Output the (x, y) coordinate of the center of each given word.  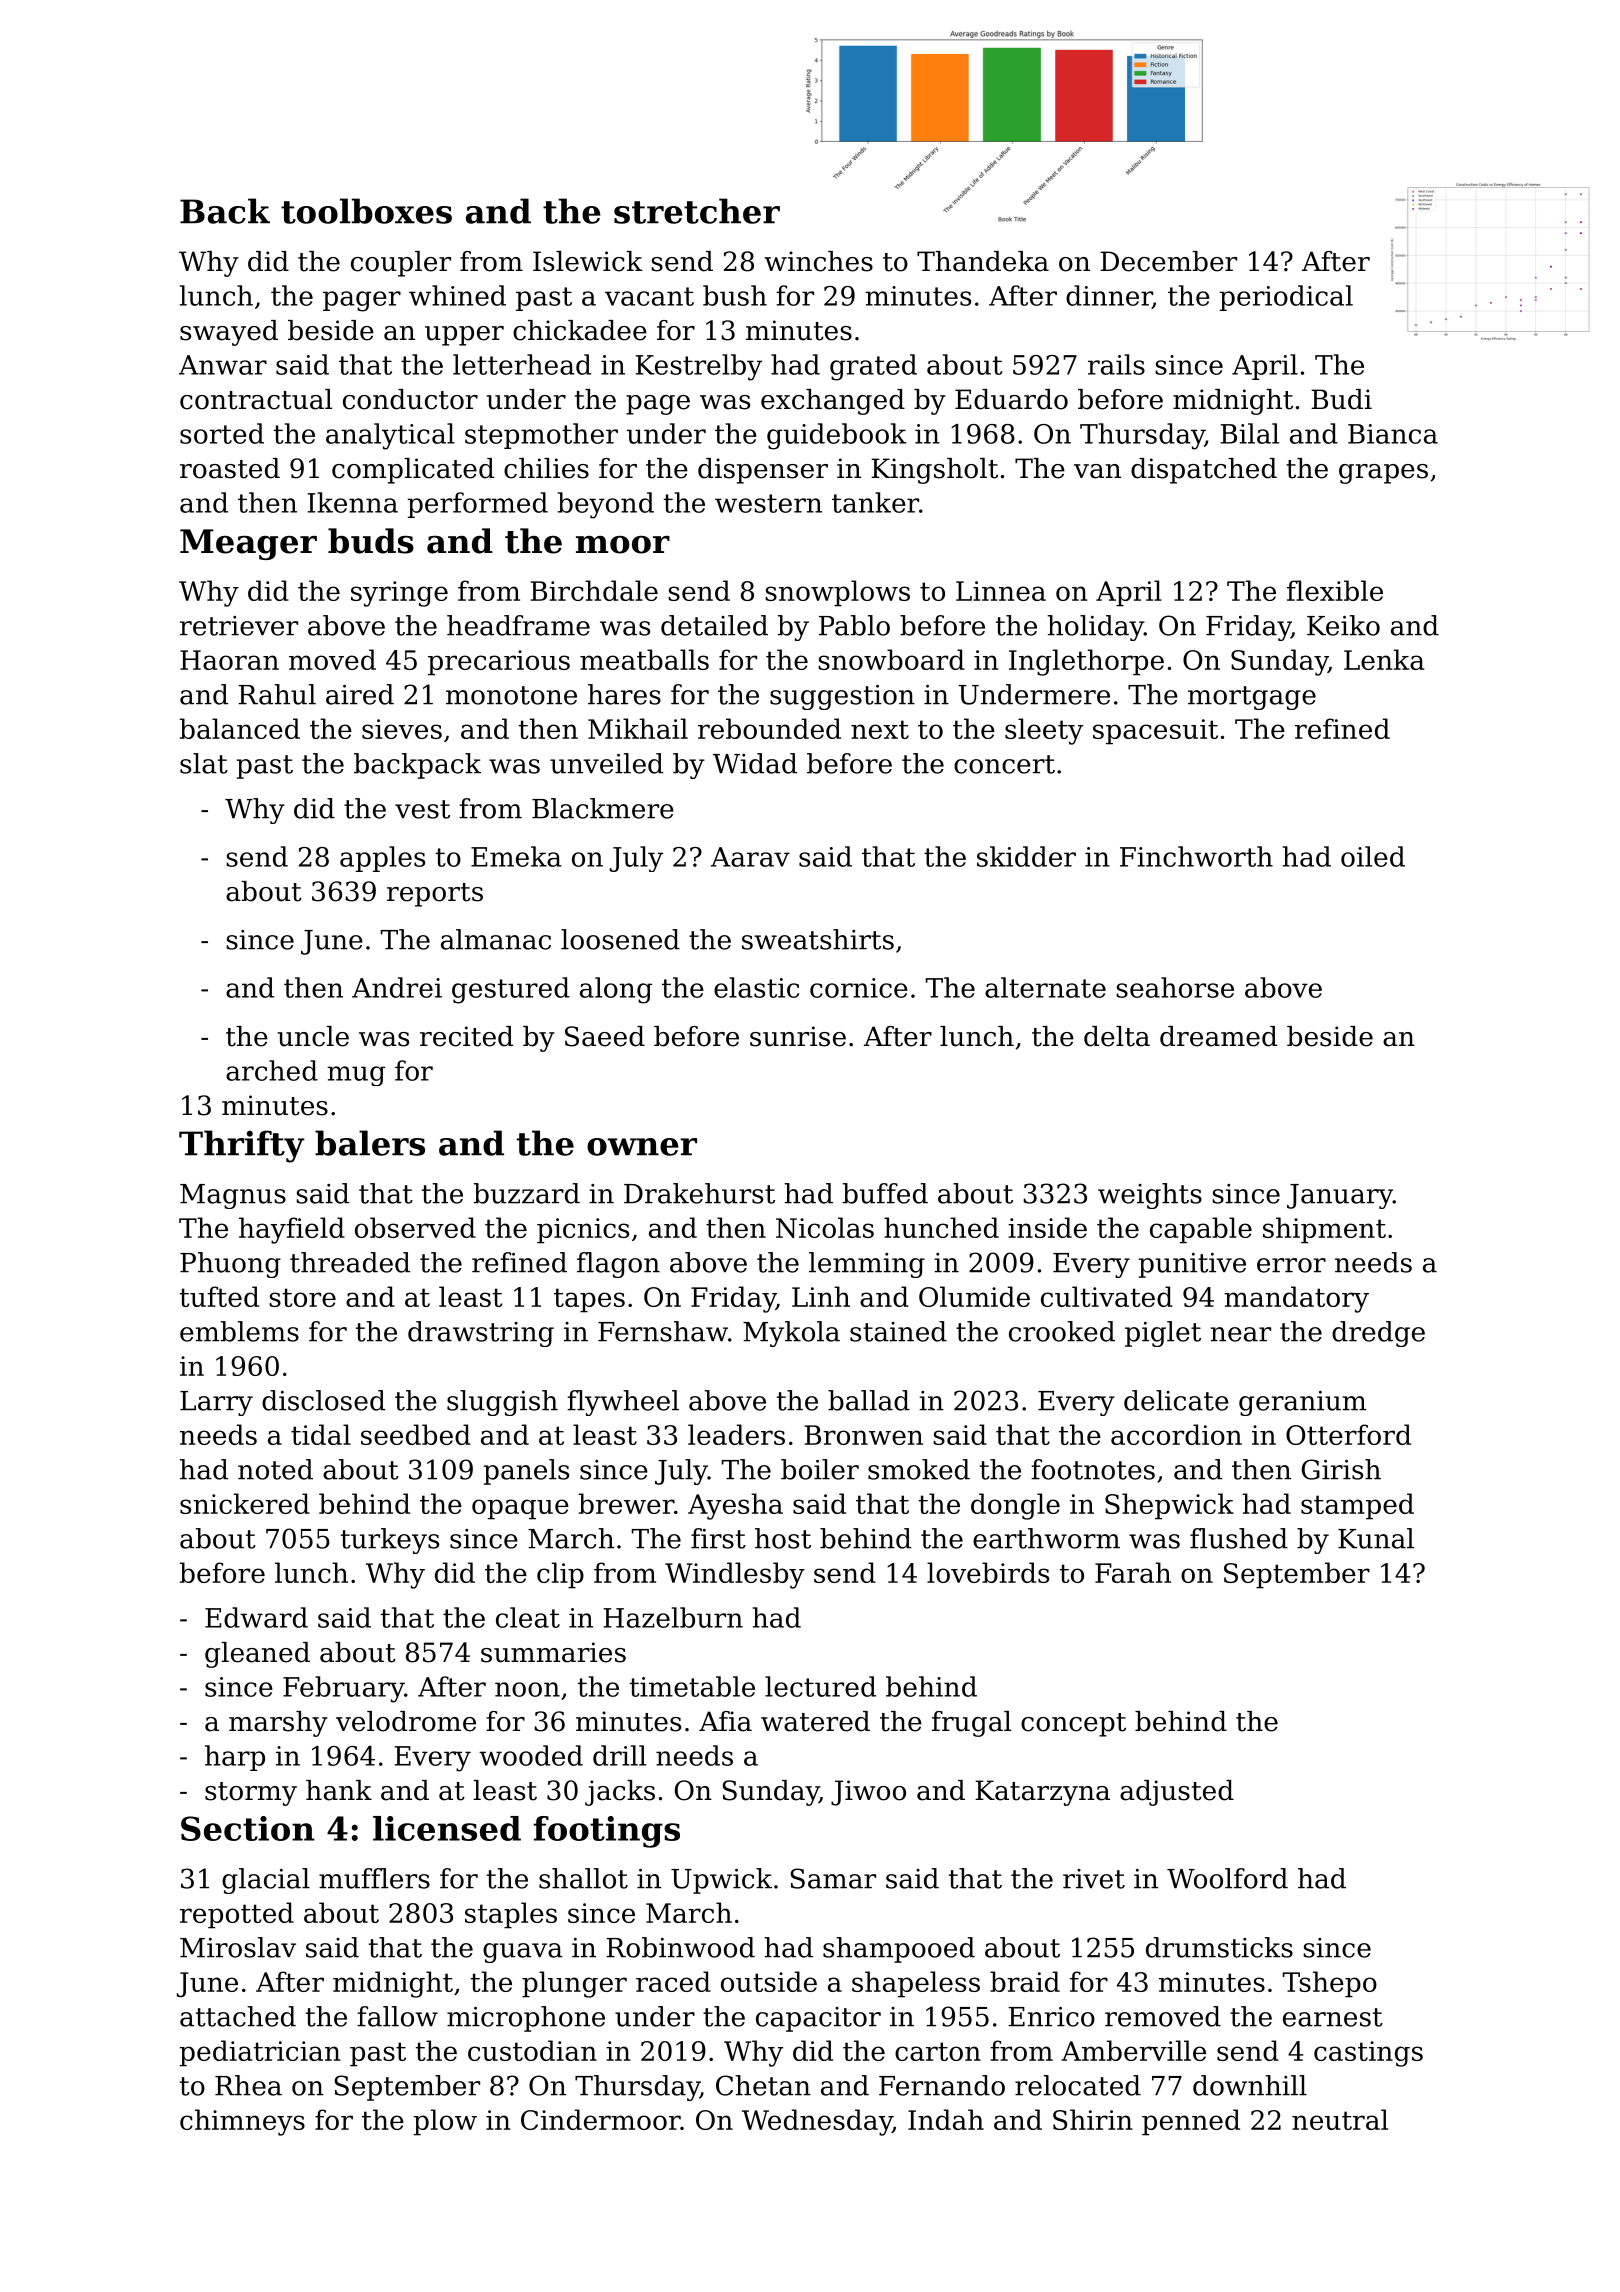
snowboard (891, 659)
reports (435, 895)
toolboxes (366, 211)
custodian (532, 2050)
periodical (1286, 298)
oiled (1373, 856)
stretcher (697, 211)
